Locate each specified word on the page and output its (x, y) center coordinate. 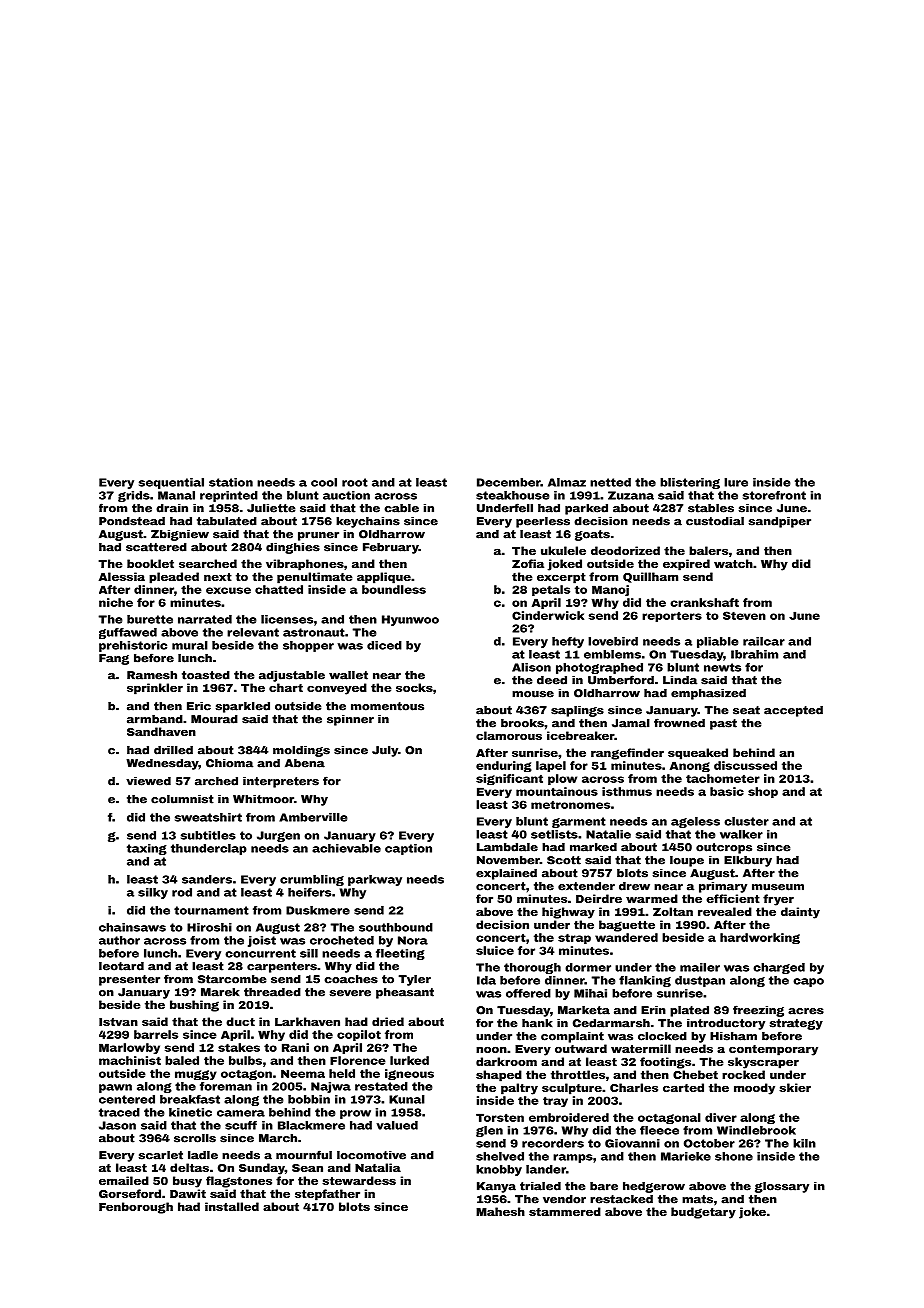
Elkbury (748, 861)
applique (384, 578)
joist (262, 941)
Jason (117, 1125)
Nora (413, 940)
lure (736, 482)
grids (134, 496)
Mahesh (500, 1211)
